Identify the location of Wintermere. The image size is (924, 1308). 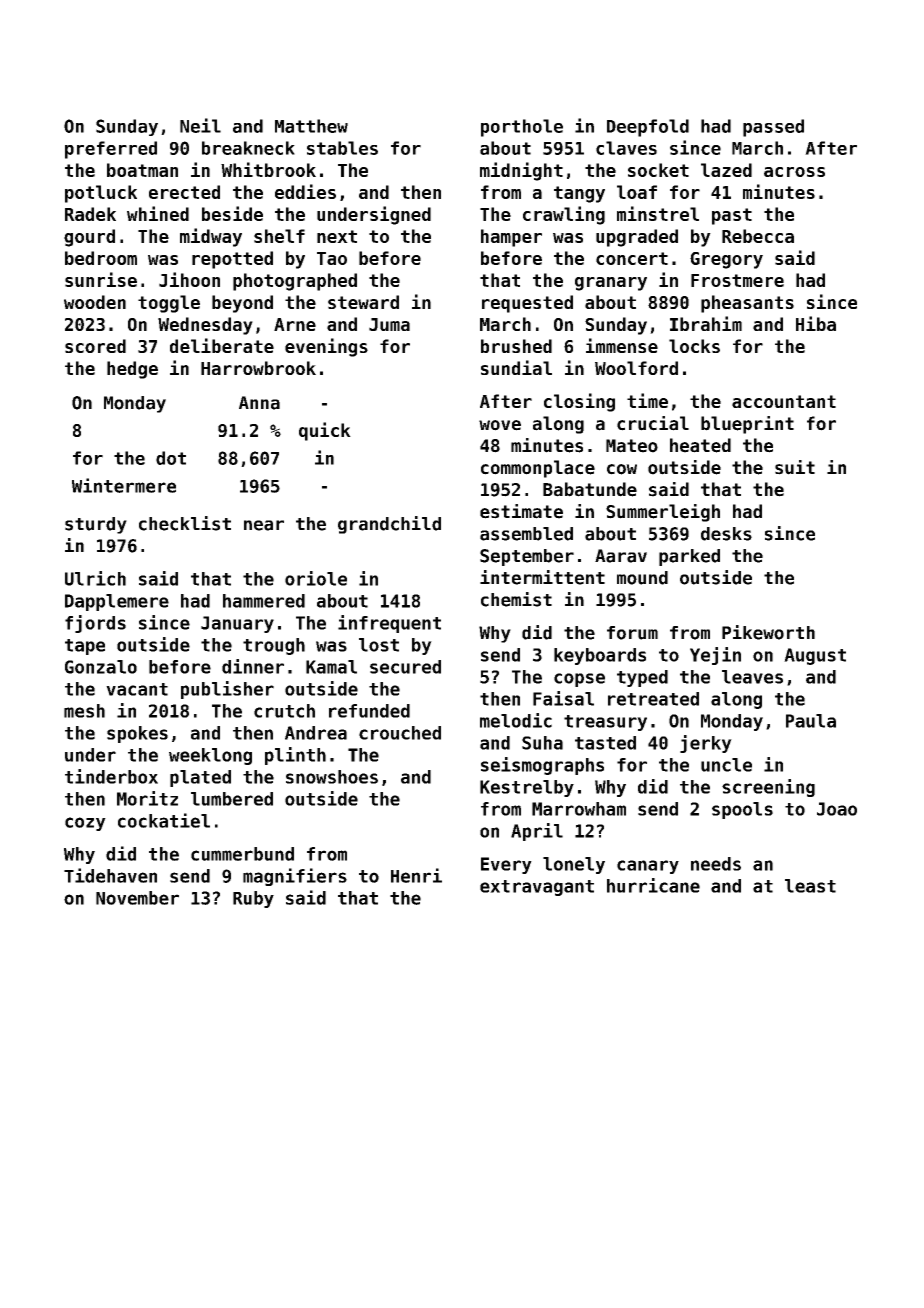
(124, 485).
